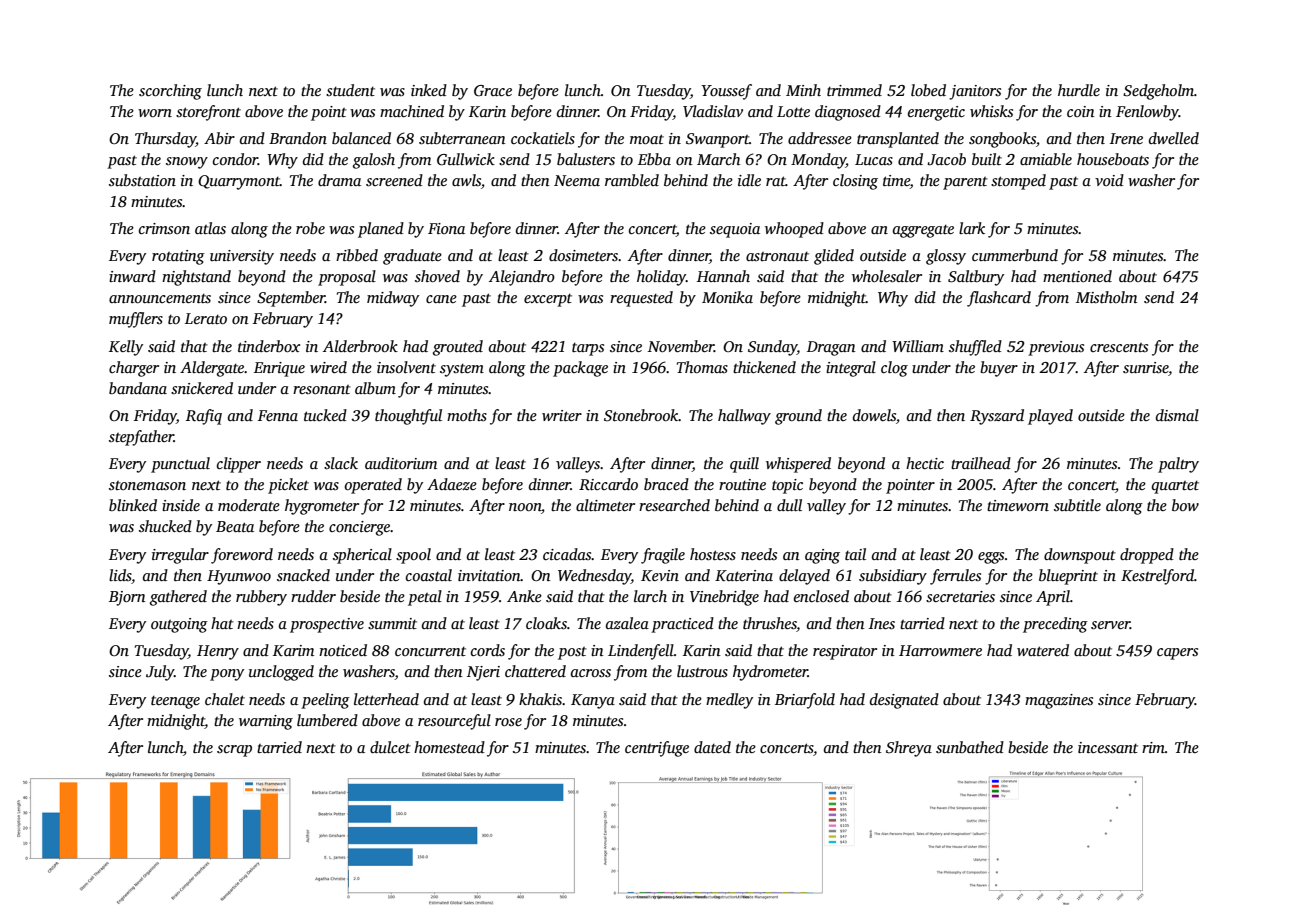 The height and width of the screenshot is (924, 1308). I want to click on Thomas, so click(702, 367).
